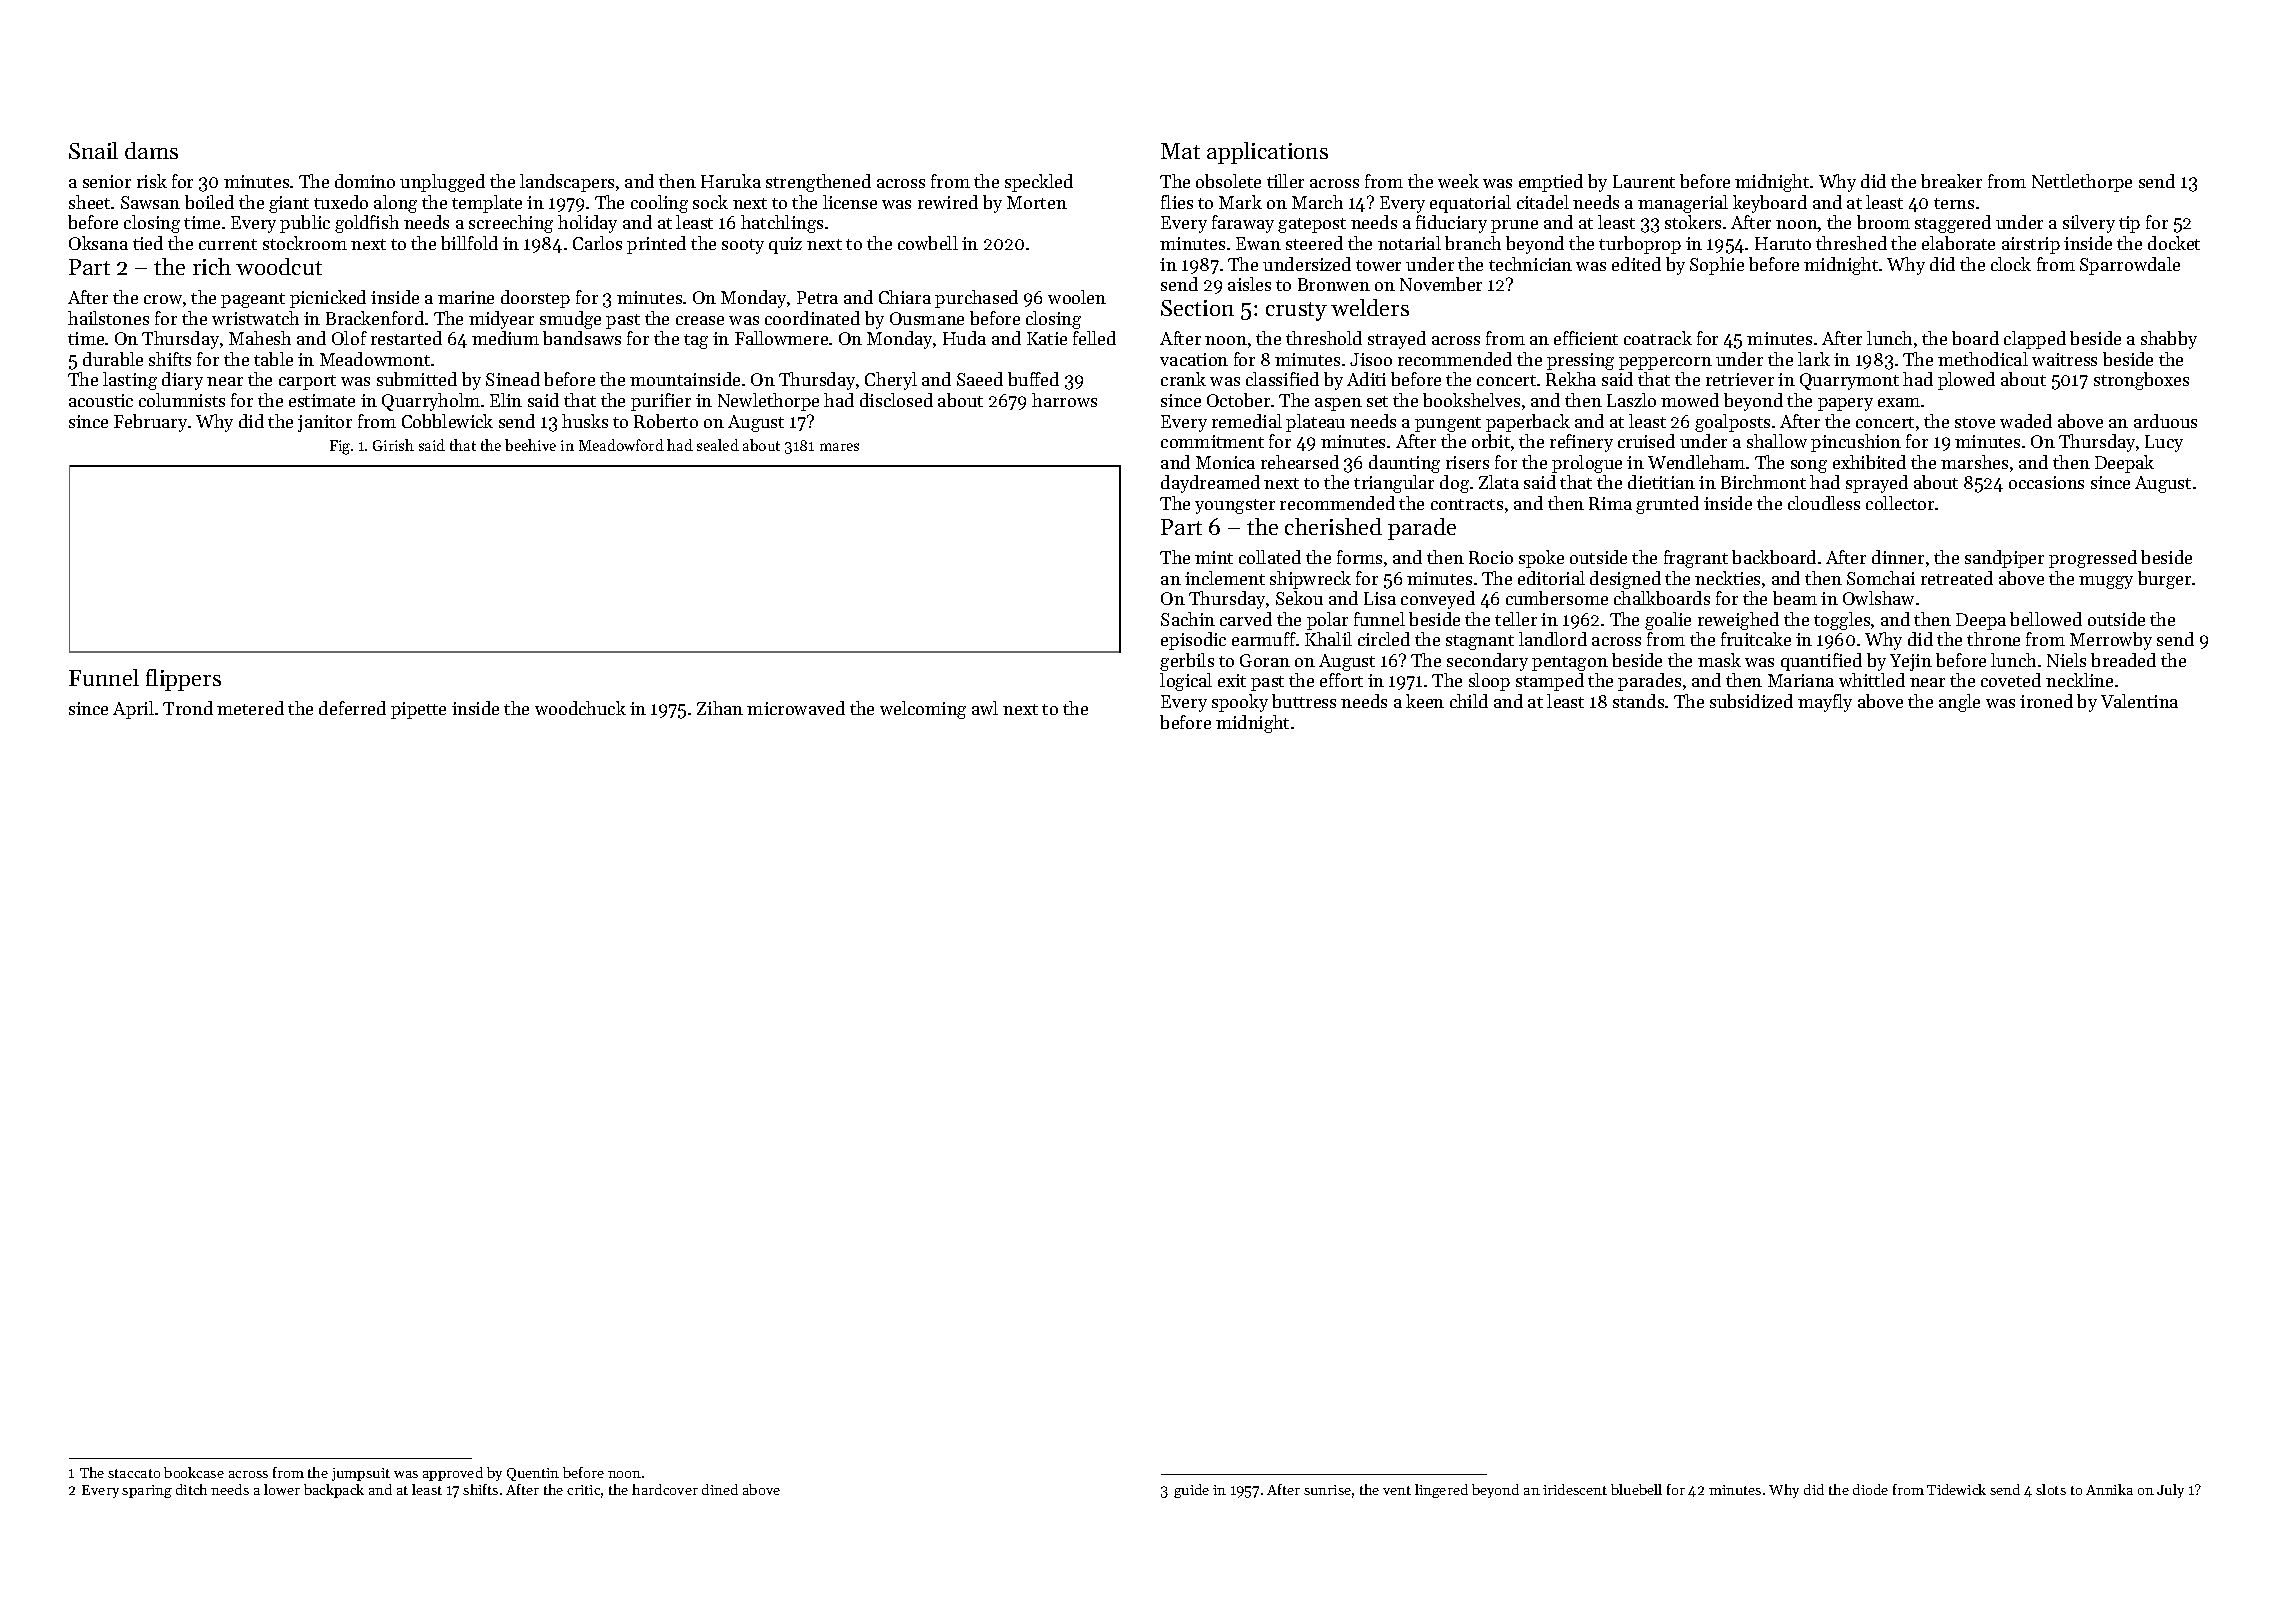 The height and width of the document is (1614, 2282). I want to click on Valentina, so click(2139, 701).
